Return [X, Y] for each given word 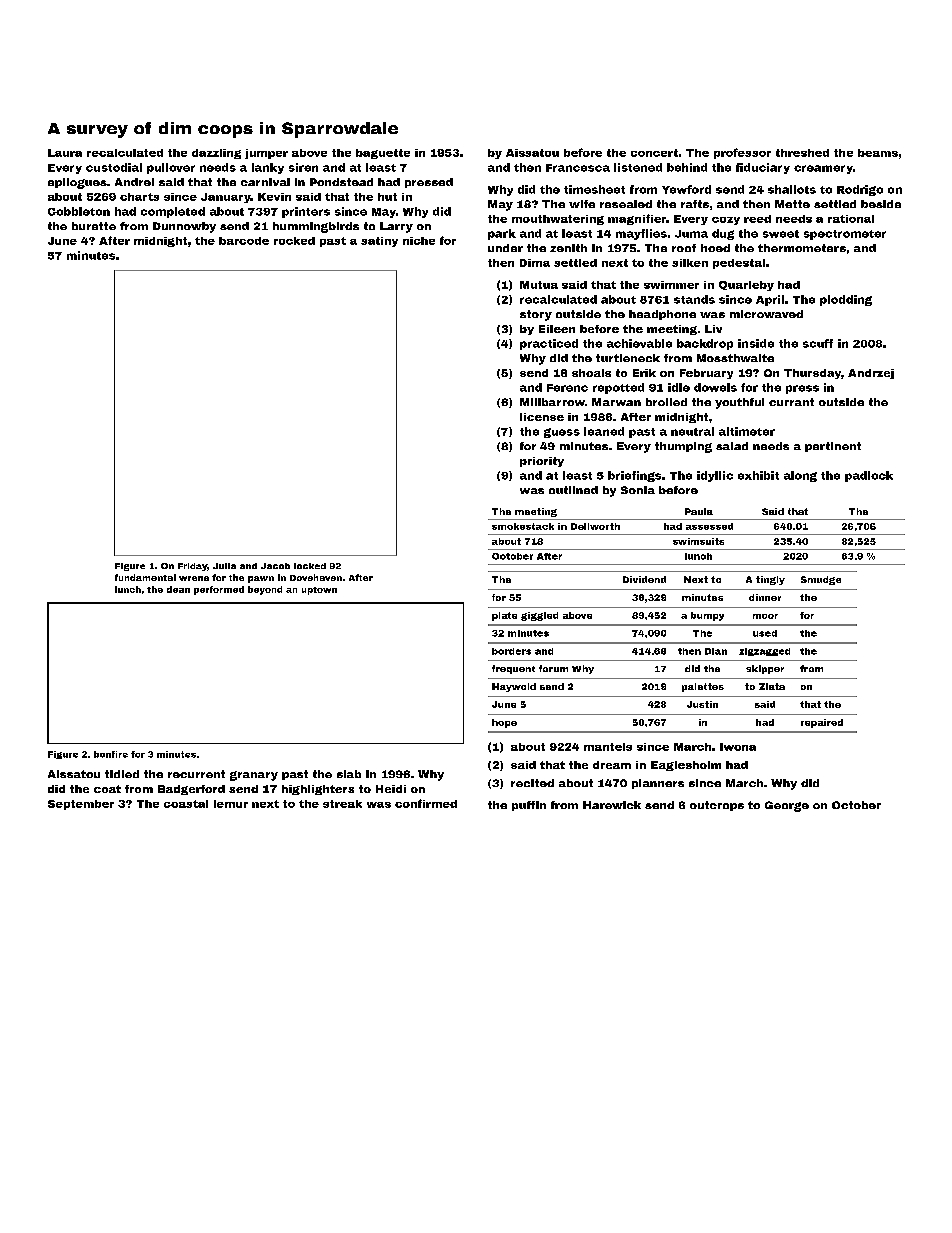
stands [694, 299]
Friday [192, 567]
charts [139, 197]
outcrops [717, 806]
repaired [822, 723]
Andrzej [871, 374]
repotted [618, 388]
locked [310, 566]
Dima [535, 263]
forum [553, 668]
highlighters [318, 790]
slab [349, 774]
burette [94, 226]
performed [219, 590]
